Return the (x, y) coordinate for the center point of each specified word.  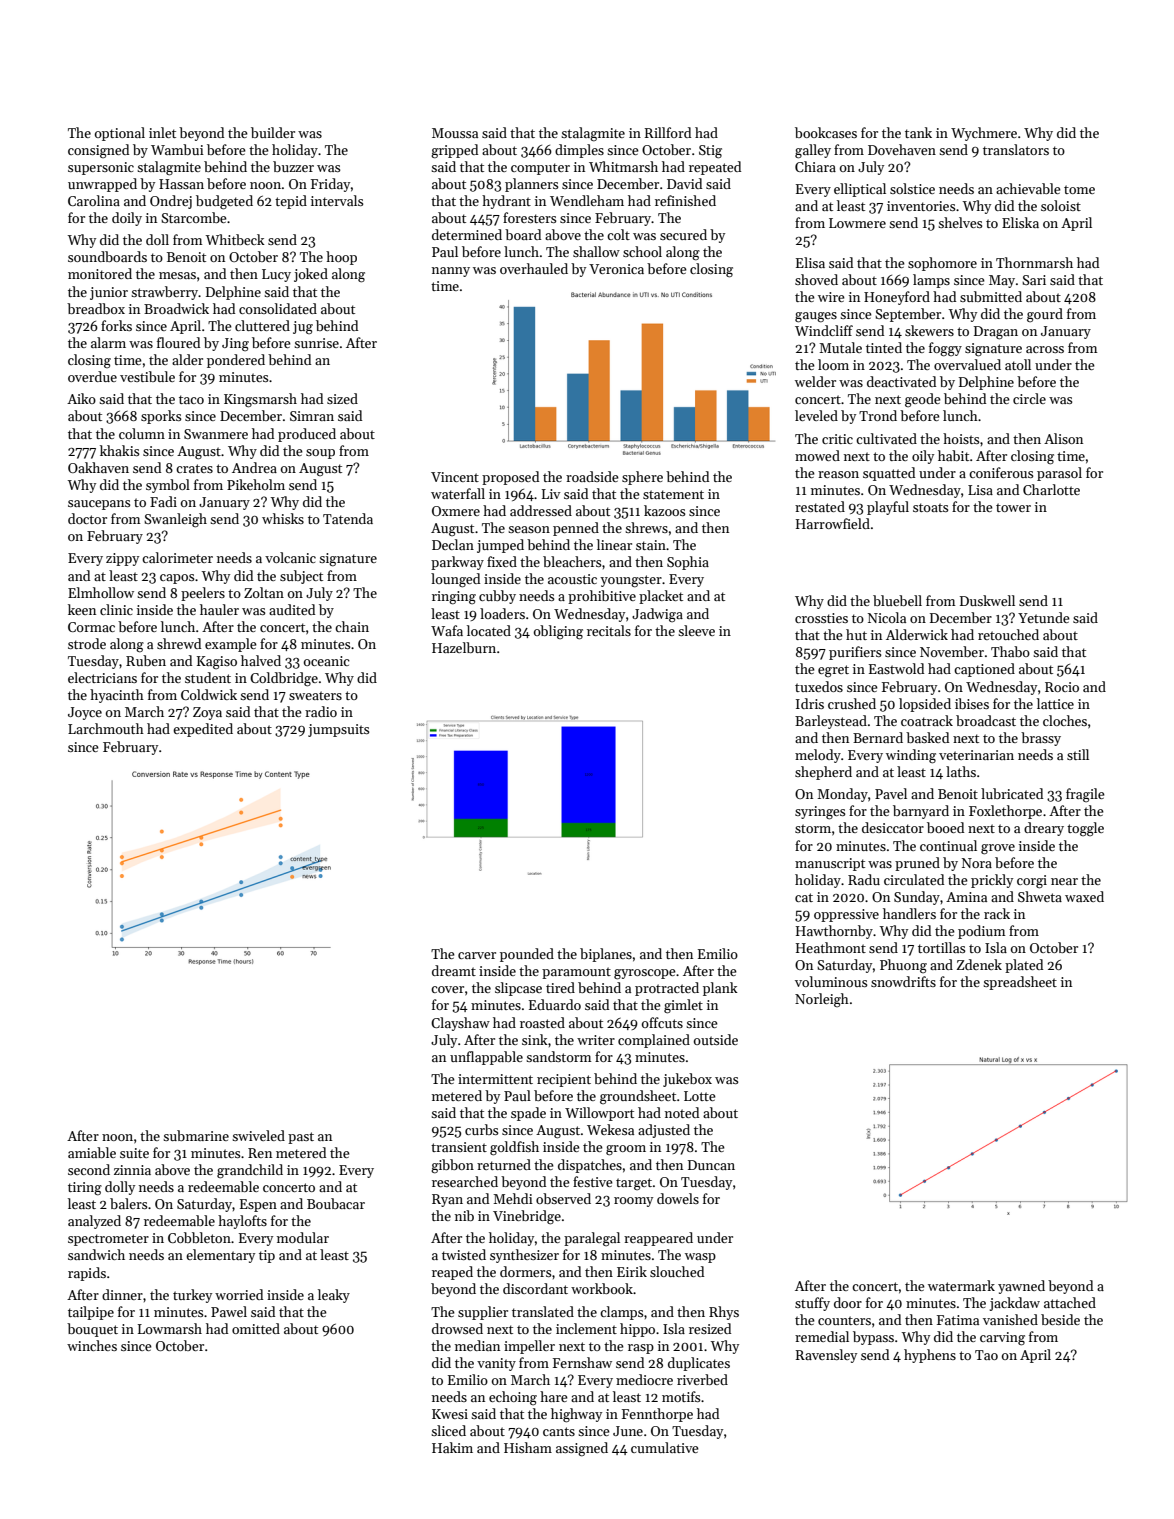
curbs (481, 1129)
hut (856, 634)
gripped (454, 151)
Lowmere (857, 223)
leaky (334, 1296)
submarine (196, 1135)
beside (1060, 1319)
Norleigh (822, 1000)
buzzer (293, 166)
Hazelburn (464, 647)
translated (543, 1311)
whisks (283, 518)
